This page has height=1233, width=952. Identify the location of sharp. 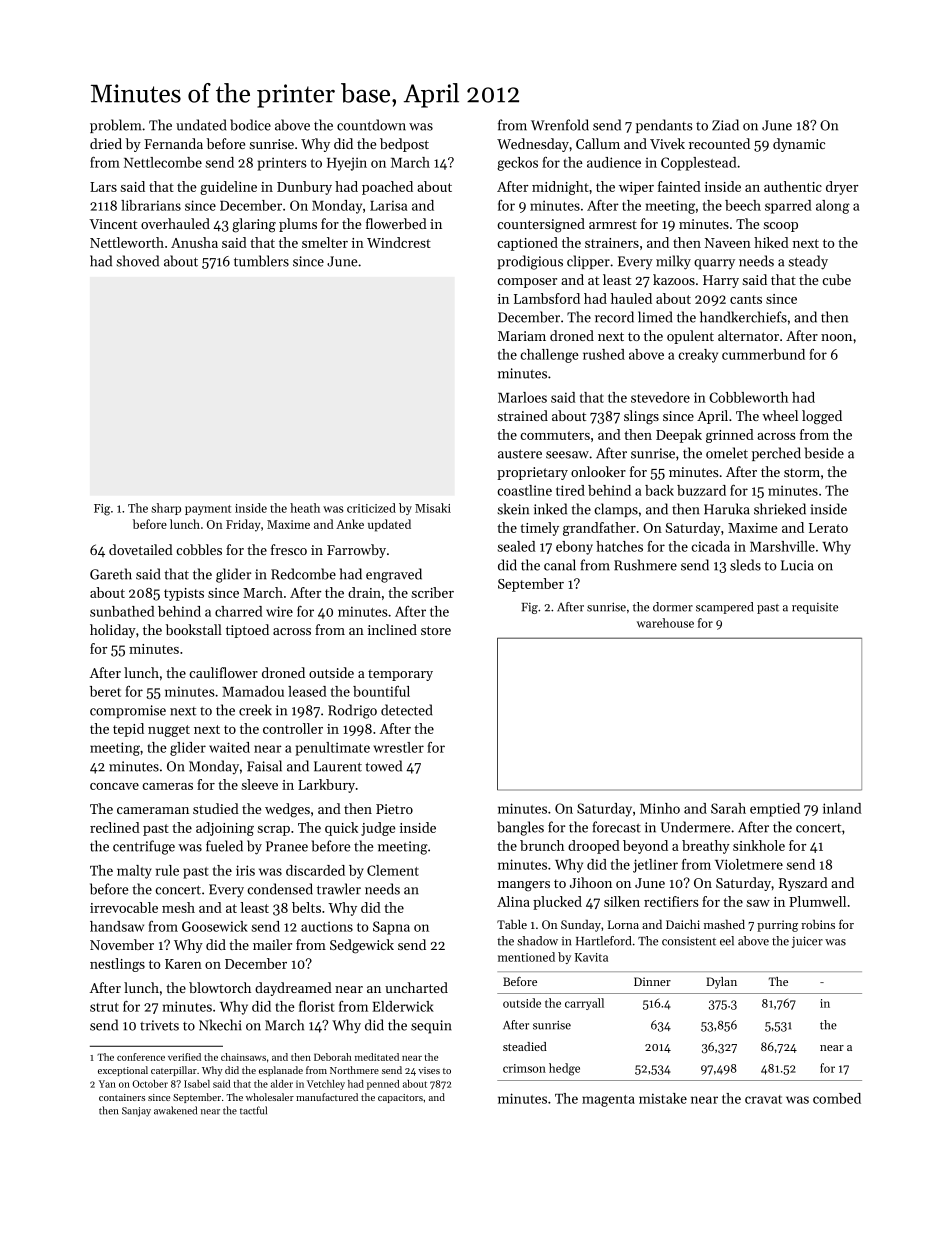
(166, 509).
